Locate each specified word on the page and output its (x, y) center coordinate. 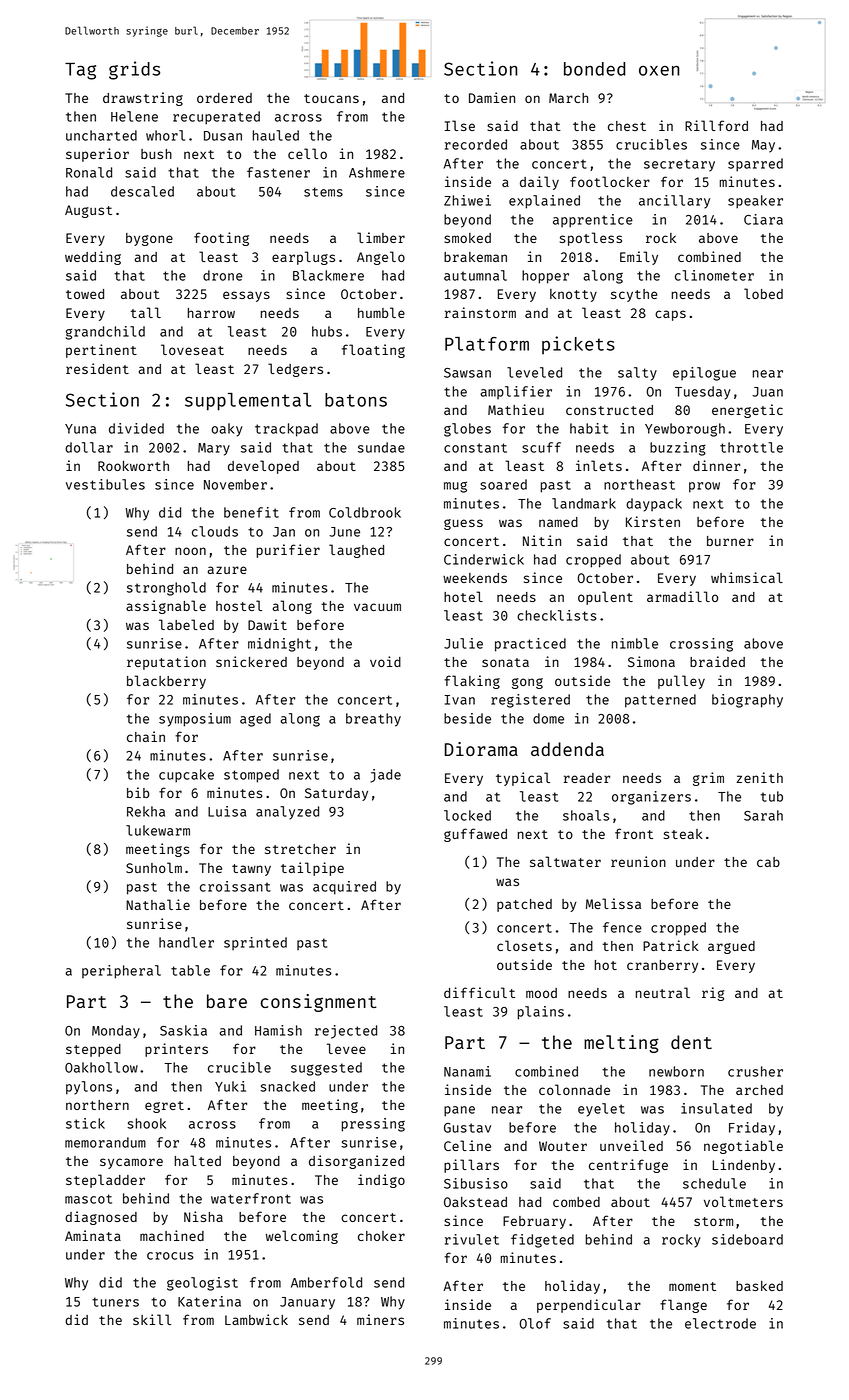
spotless (591, 239)
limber (381, 237)
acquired (344, 888)
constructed (609, 410)
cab (768, 862)
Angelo (381, 258)
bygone (149, 239)
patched (524, 905)
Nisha (203, 1216)
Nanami (467, 1071)
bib (138, 792)
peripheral (121, 972)
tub (772, 796)
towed (85, 294)
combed (576, 1202)
